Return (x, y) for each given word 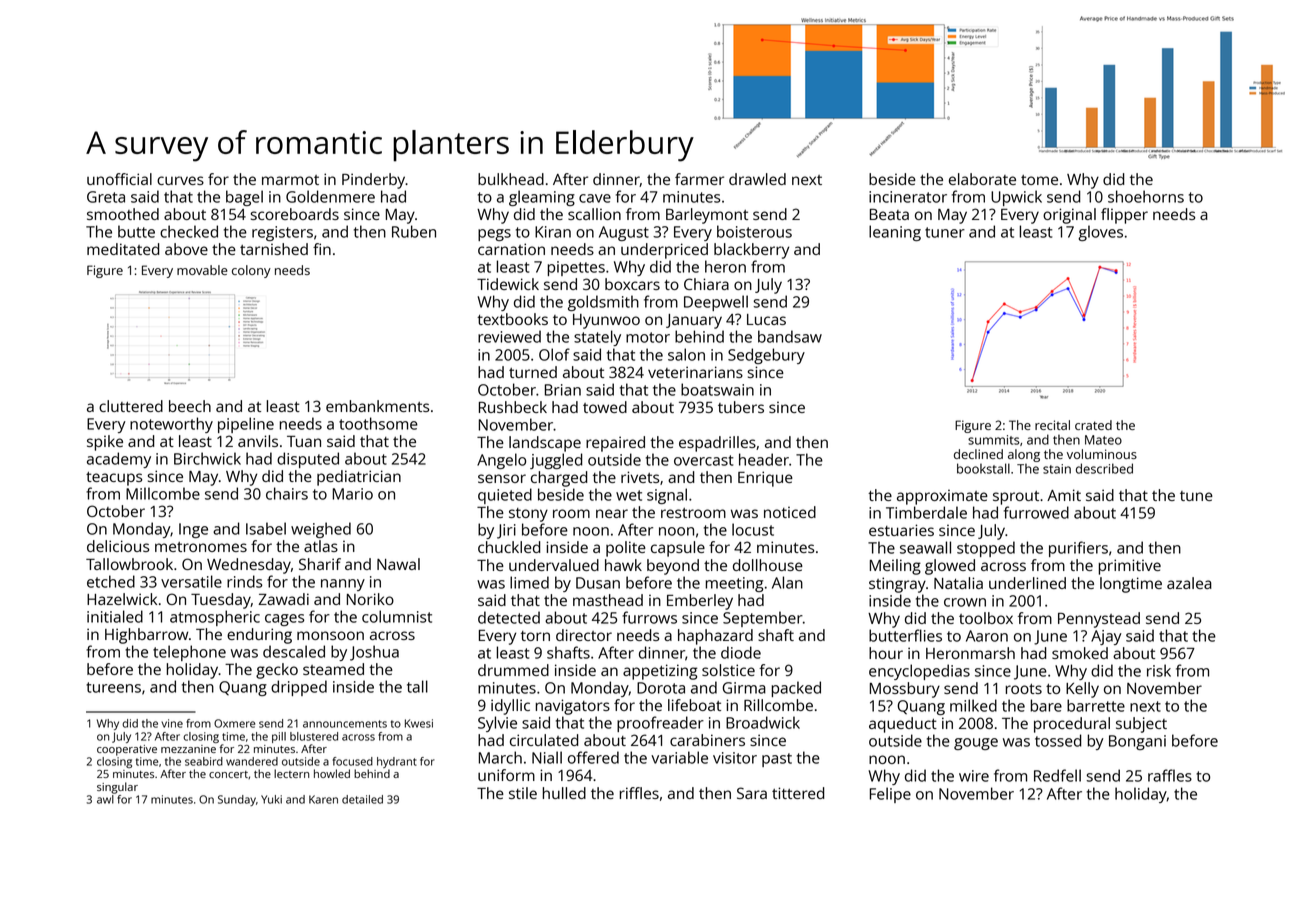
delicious (118, 546)
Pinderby (373, 181)
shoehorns (1146, 196)
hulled (564, 793)
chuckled (509, 547)
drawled (757, 179)
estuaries (901, 530)
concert (228, 774)
